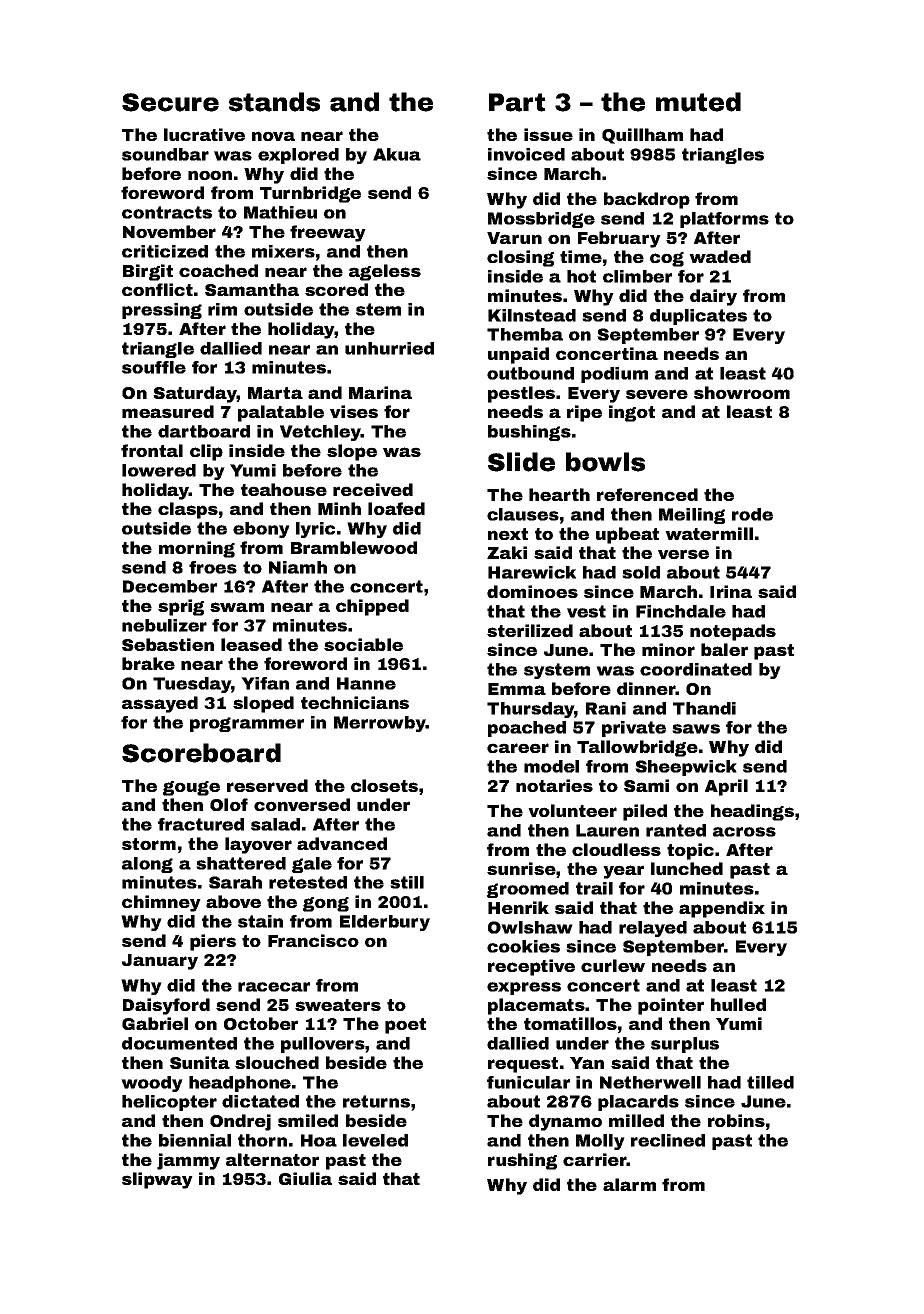 Image resolution: width=924 pixels, height=1314 pixels. What do you see at coordinates (586, 611) in the screenshot?
I see `vest` at bounding box center [586, 611].
